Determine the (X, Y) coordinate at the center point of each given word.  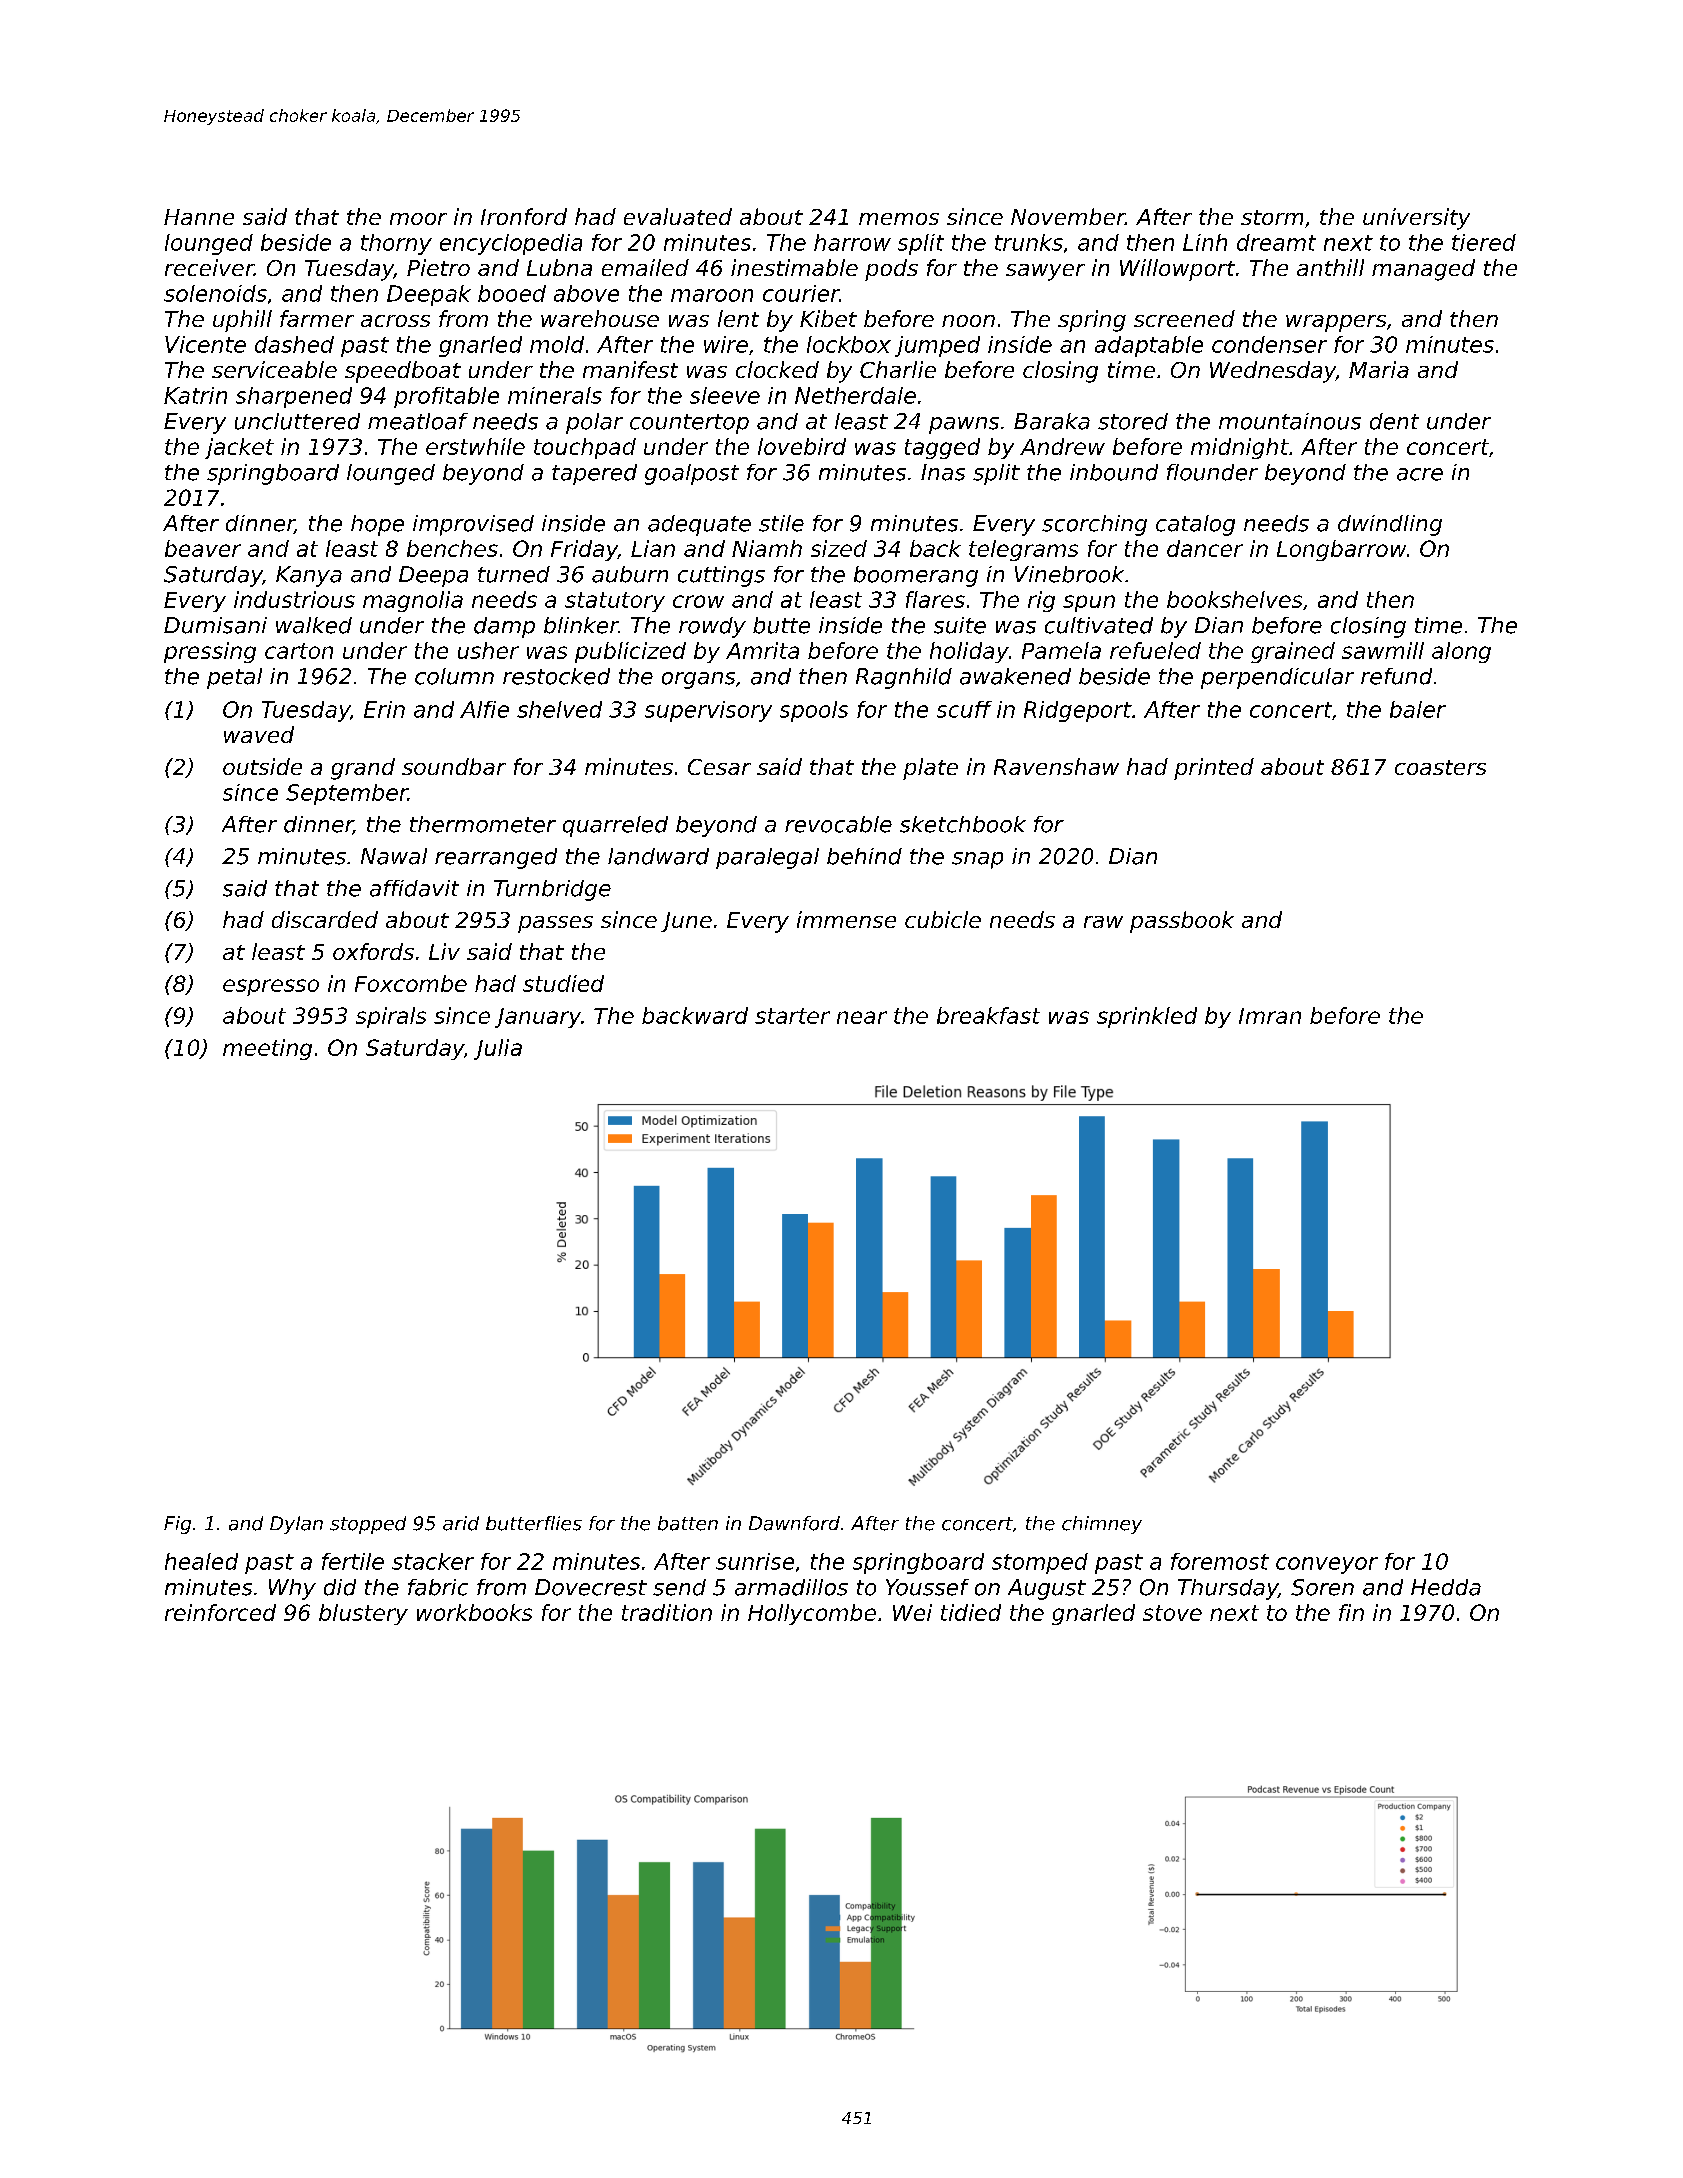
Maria (1379, 369)
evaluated (678, 216)
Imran (1270, 1016)
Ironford (524, 216)
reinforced (220, 1612)
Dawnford (794, 1523)
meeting (267, 1049)
